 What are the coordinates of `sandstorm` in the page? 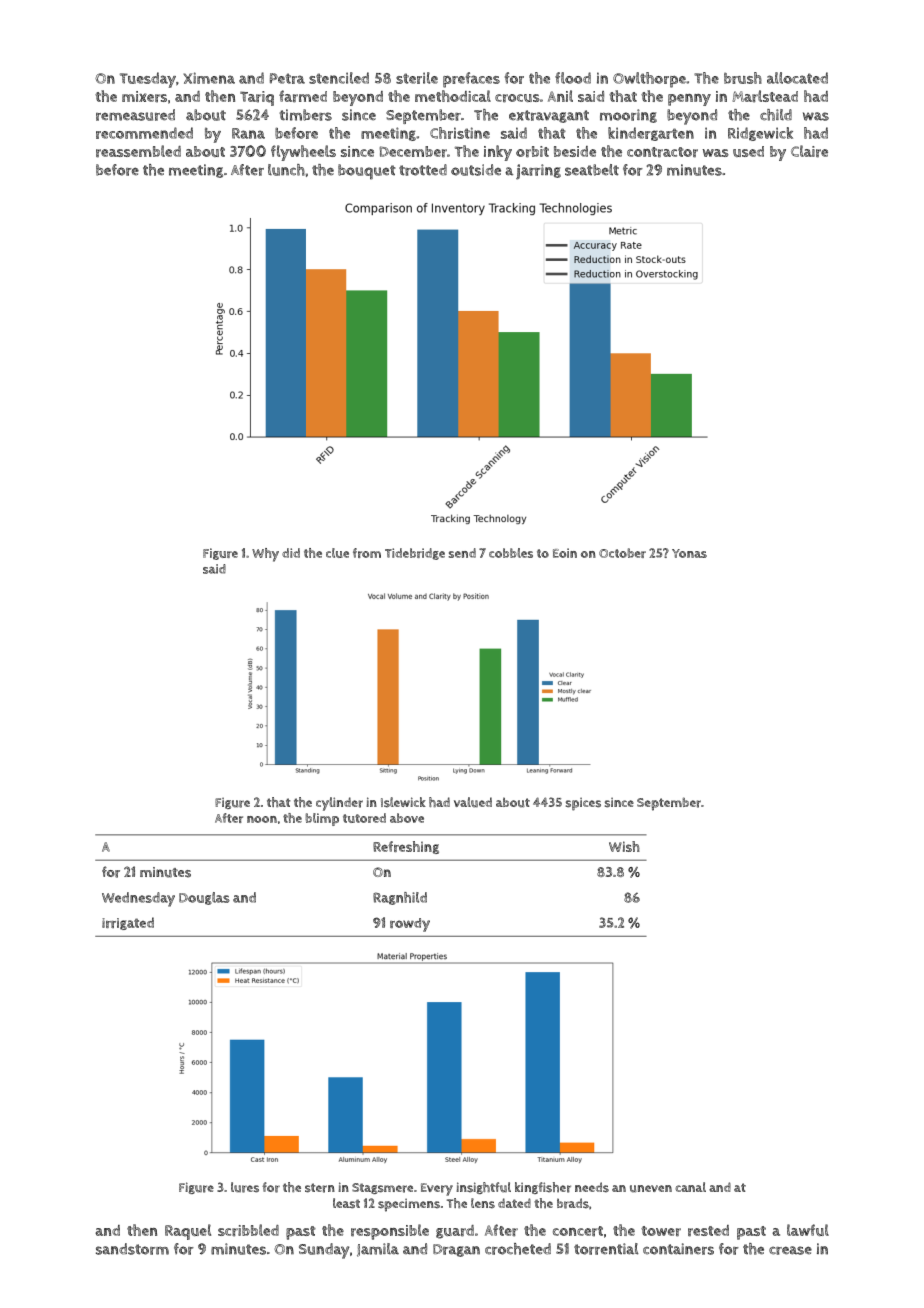 It's located at (132, 1249).
